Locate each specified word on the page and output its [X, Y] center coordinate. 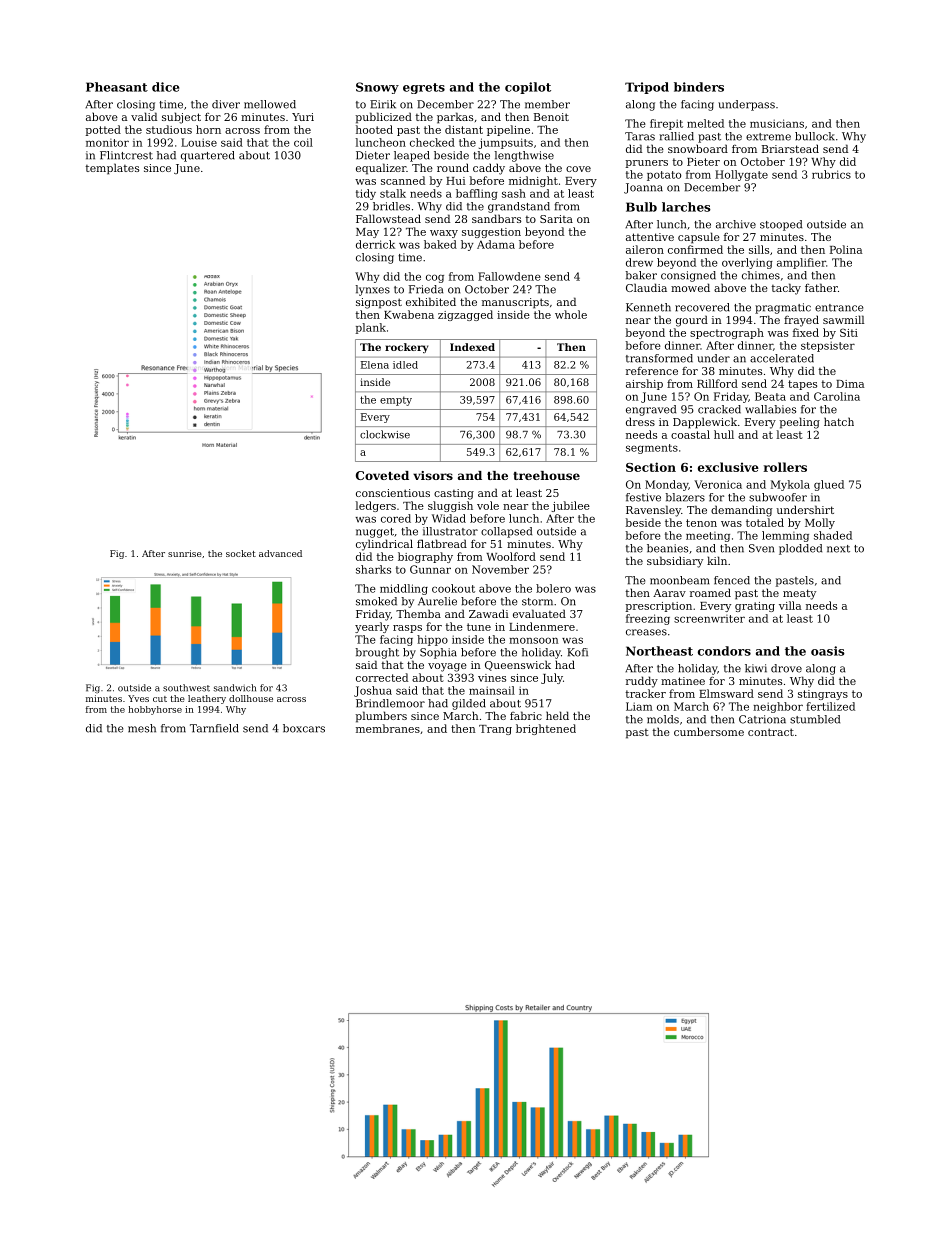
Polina [846, 249]
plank [371, 328]
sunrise [185, 553]
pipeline [508, 130]
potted [103, 130]
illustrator [450, 531]
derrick [375, 244]
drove [786, 668]
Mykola [790, 485]
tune [479, 627]
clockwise [385, 434]
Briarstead [790, 148]
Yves [138, 698]
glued [829, 485]
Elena [375, 365]
